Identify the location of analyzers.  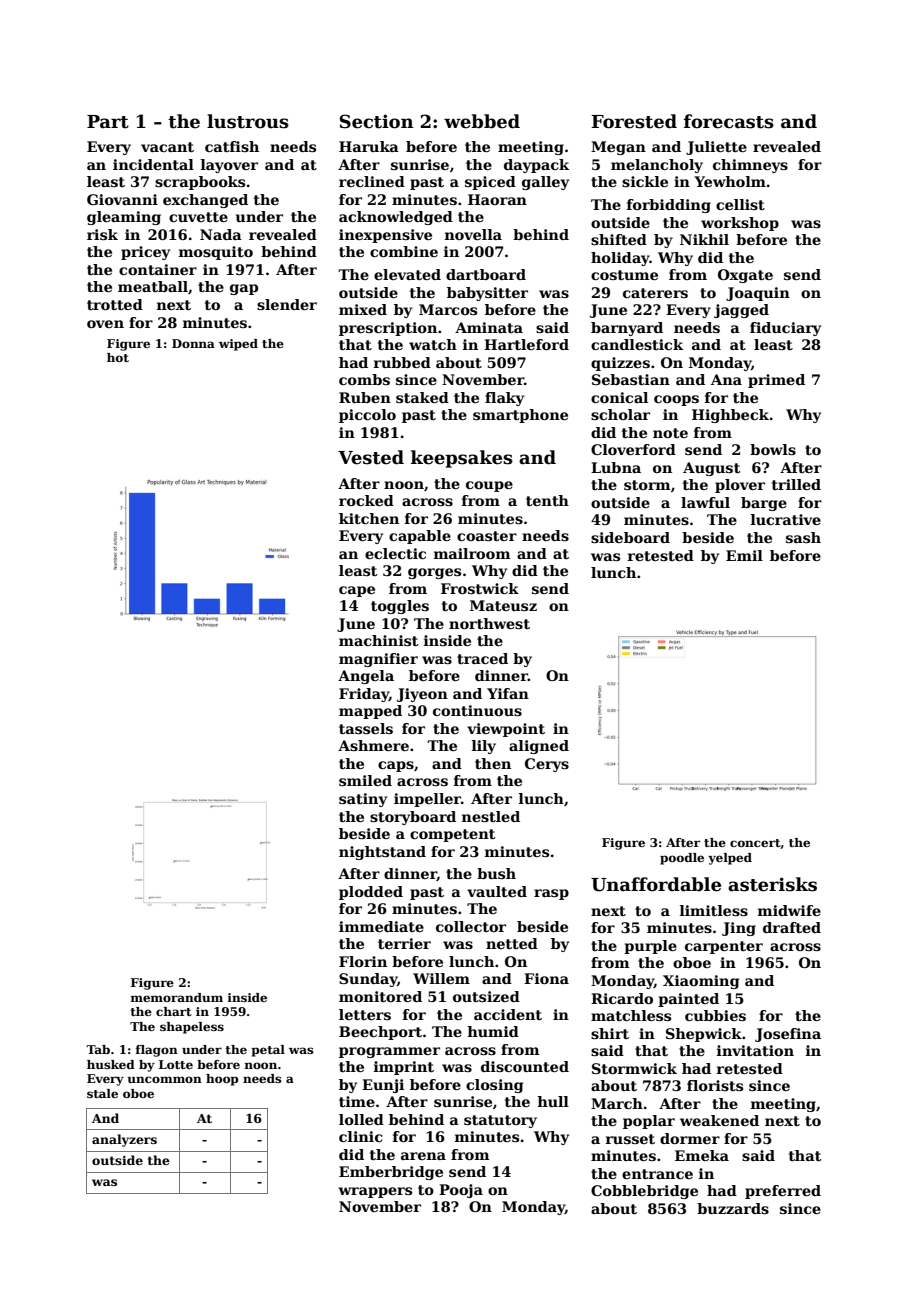
(124, 1140).
